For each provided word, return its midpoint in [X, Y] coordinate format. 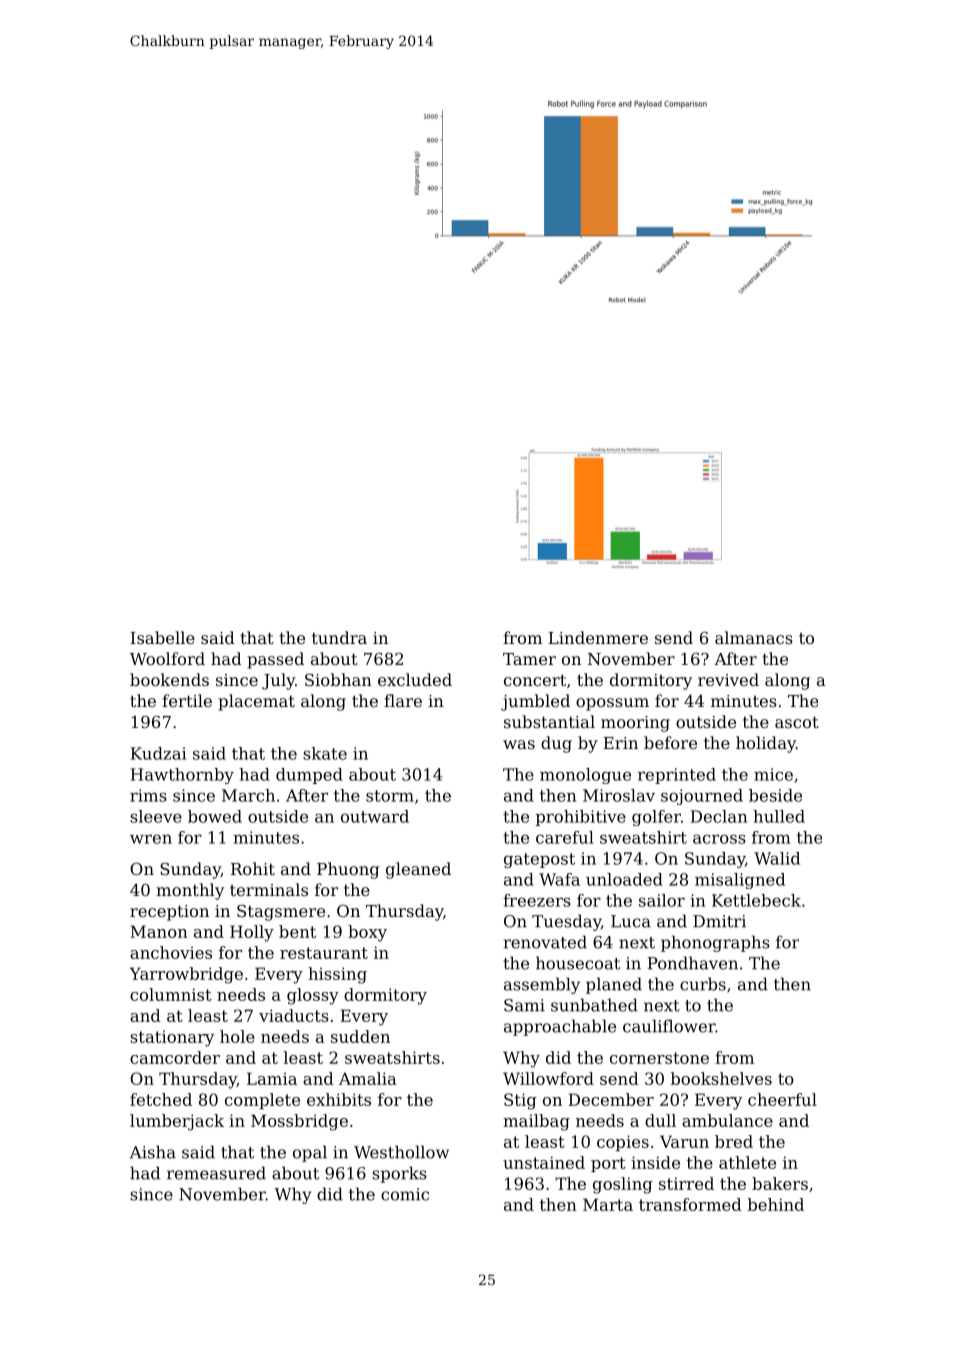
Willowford [548, 1078]
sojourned [702, 797]
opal [310, 1153]
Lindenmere [598, 637]
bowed [215, 816]
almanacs [754, 637]
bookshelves [721, 1078]
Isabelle [162, 637]
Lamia [272, 1078]
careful [565, 837]
